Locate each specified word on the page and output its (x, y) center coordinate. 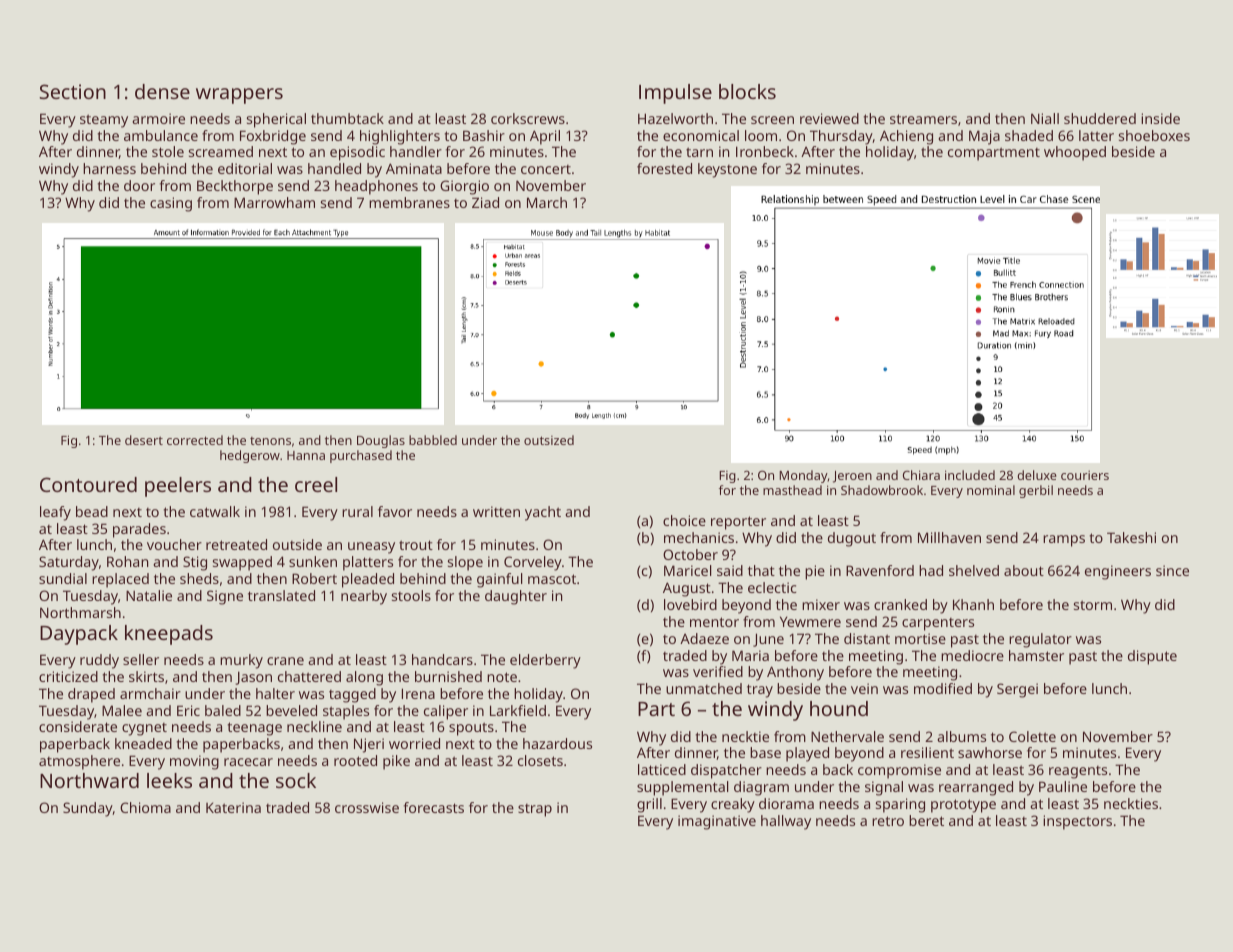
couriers (1085, 475)
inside (1160, 118)
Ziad (485, 202)
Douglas (381, 441)
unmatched (704, 688)
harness (109, 168)
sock (296, 780)
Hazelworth (675, 118)
